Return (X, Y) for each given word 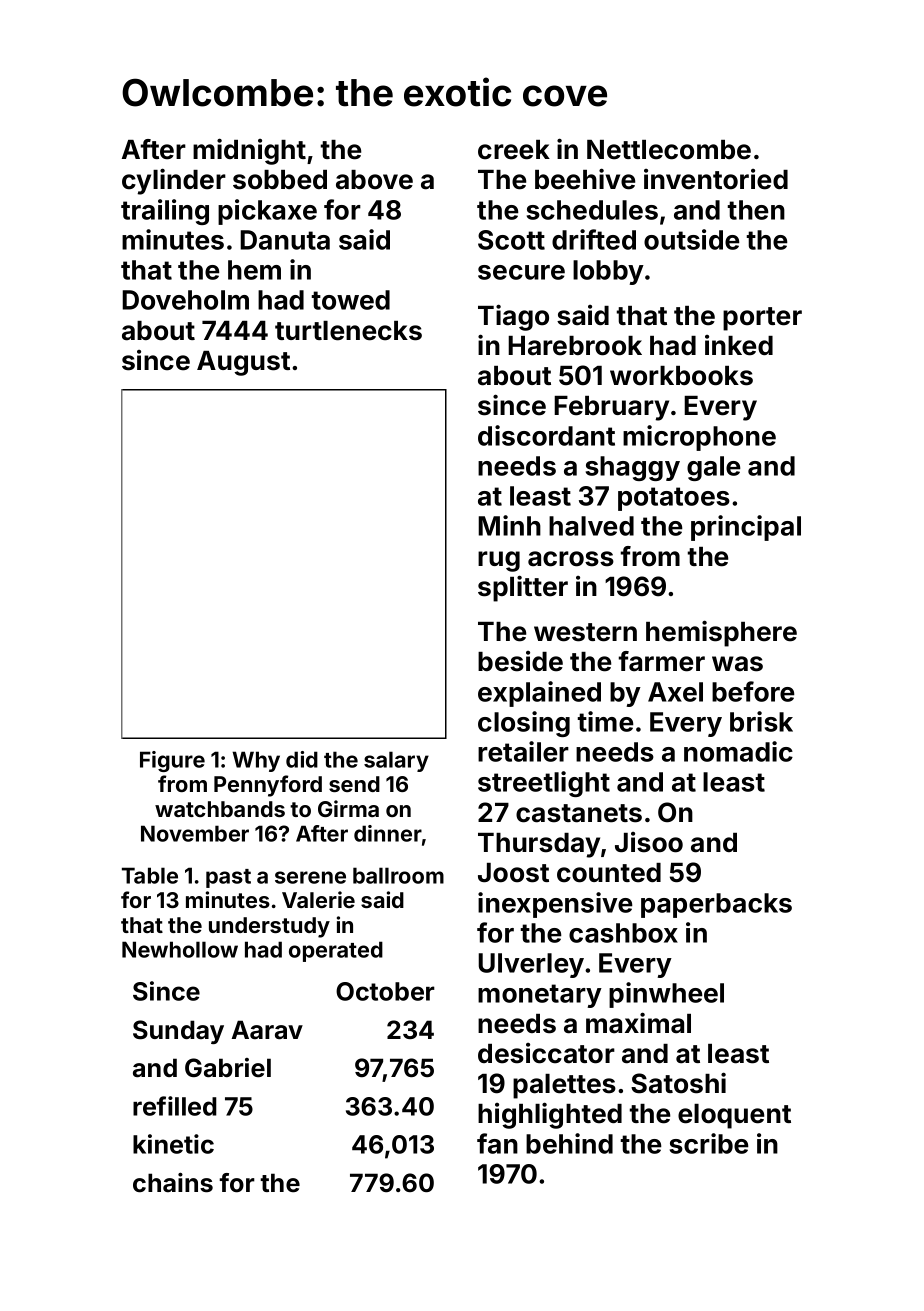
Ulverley (531, 965)
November (195, 833)
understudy (269, 927)
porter (762, 319)
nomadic (738, 751)
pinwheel (666, 995)
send (354, 784)
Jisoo (649, 842)
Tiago (513, 317)
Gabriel (228, 1068)
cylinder (174, 181)
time (606, 721)
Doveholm (185, 300)
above (374, 180)
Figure (172, 761)
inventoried (716, 179)
